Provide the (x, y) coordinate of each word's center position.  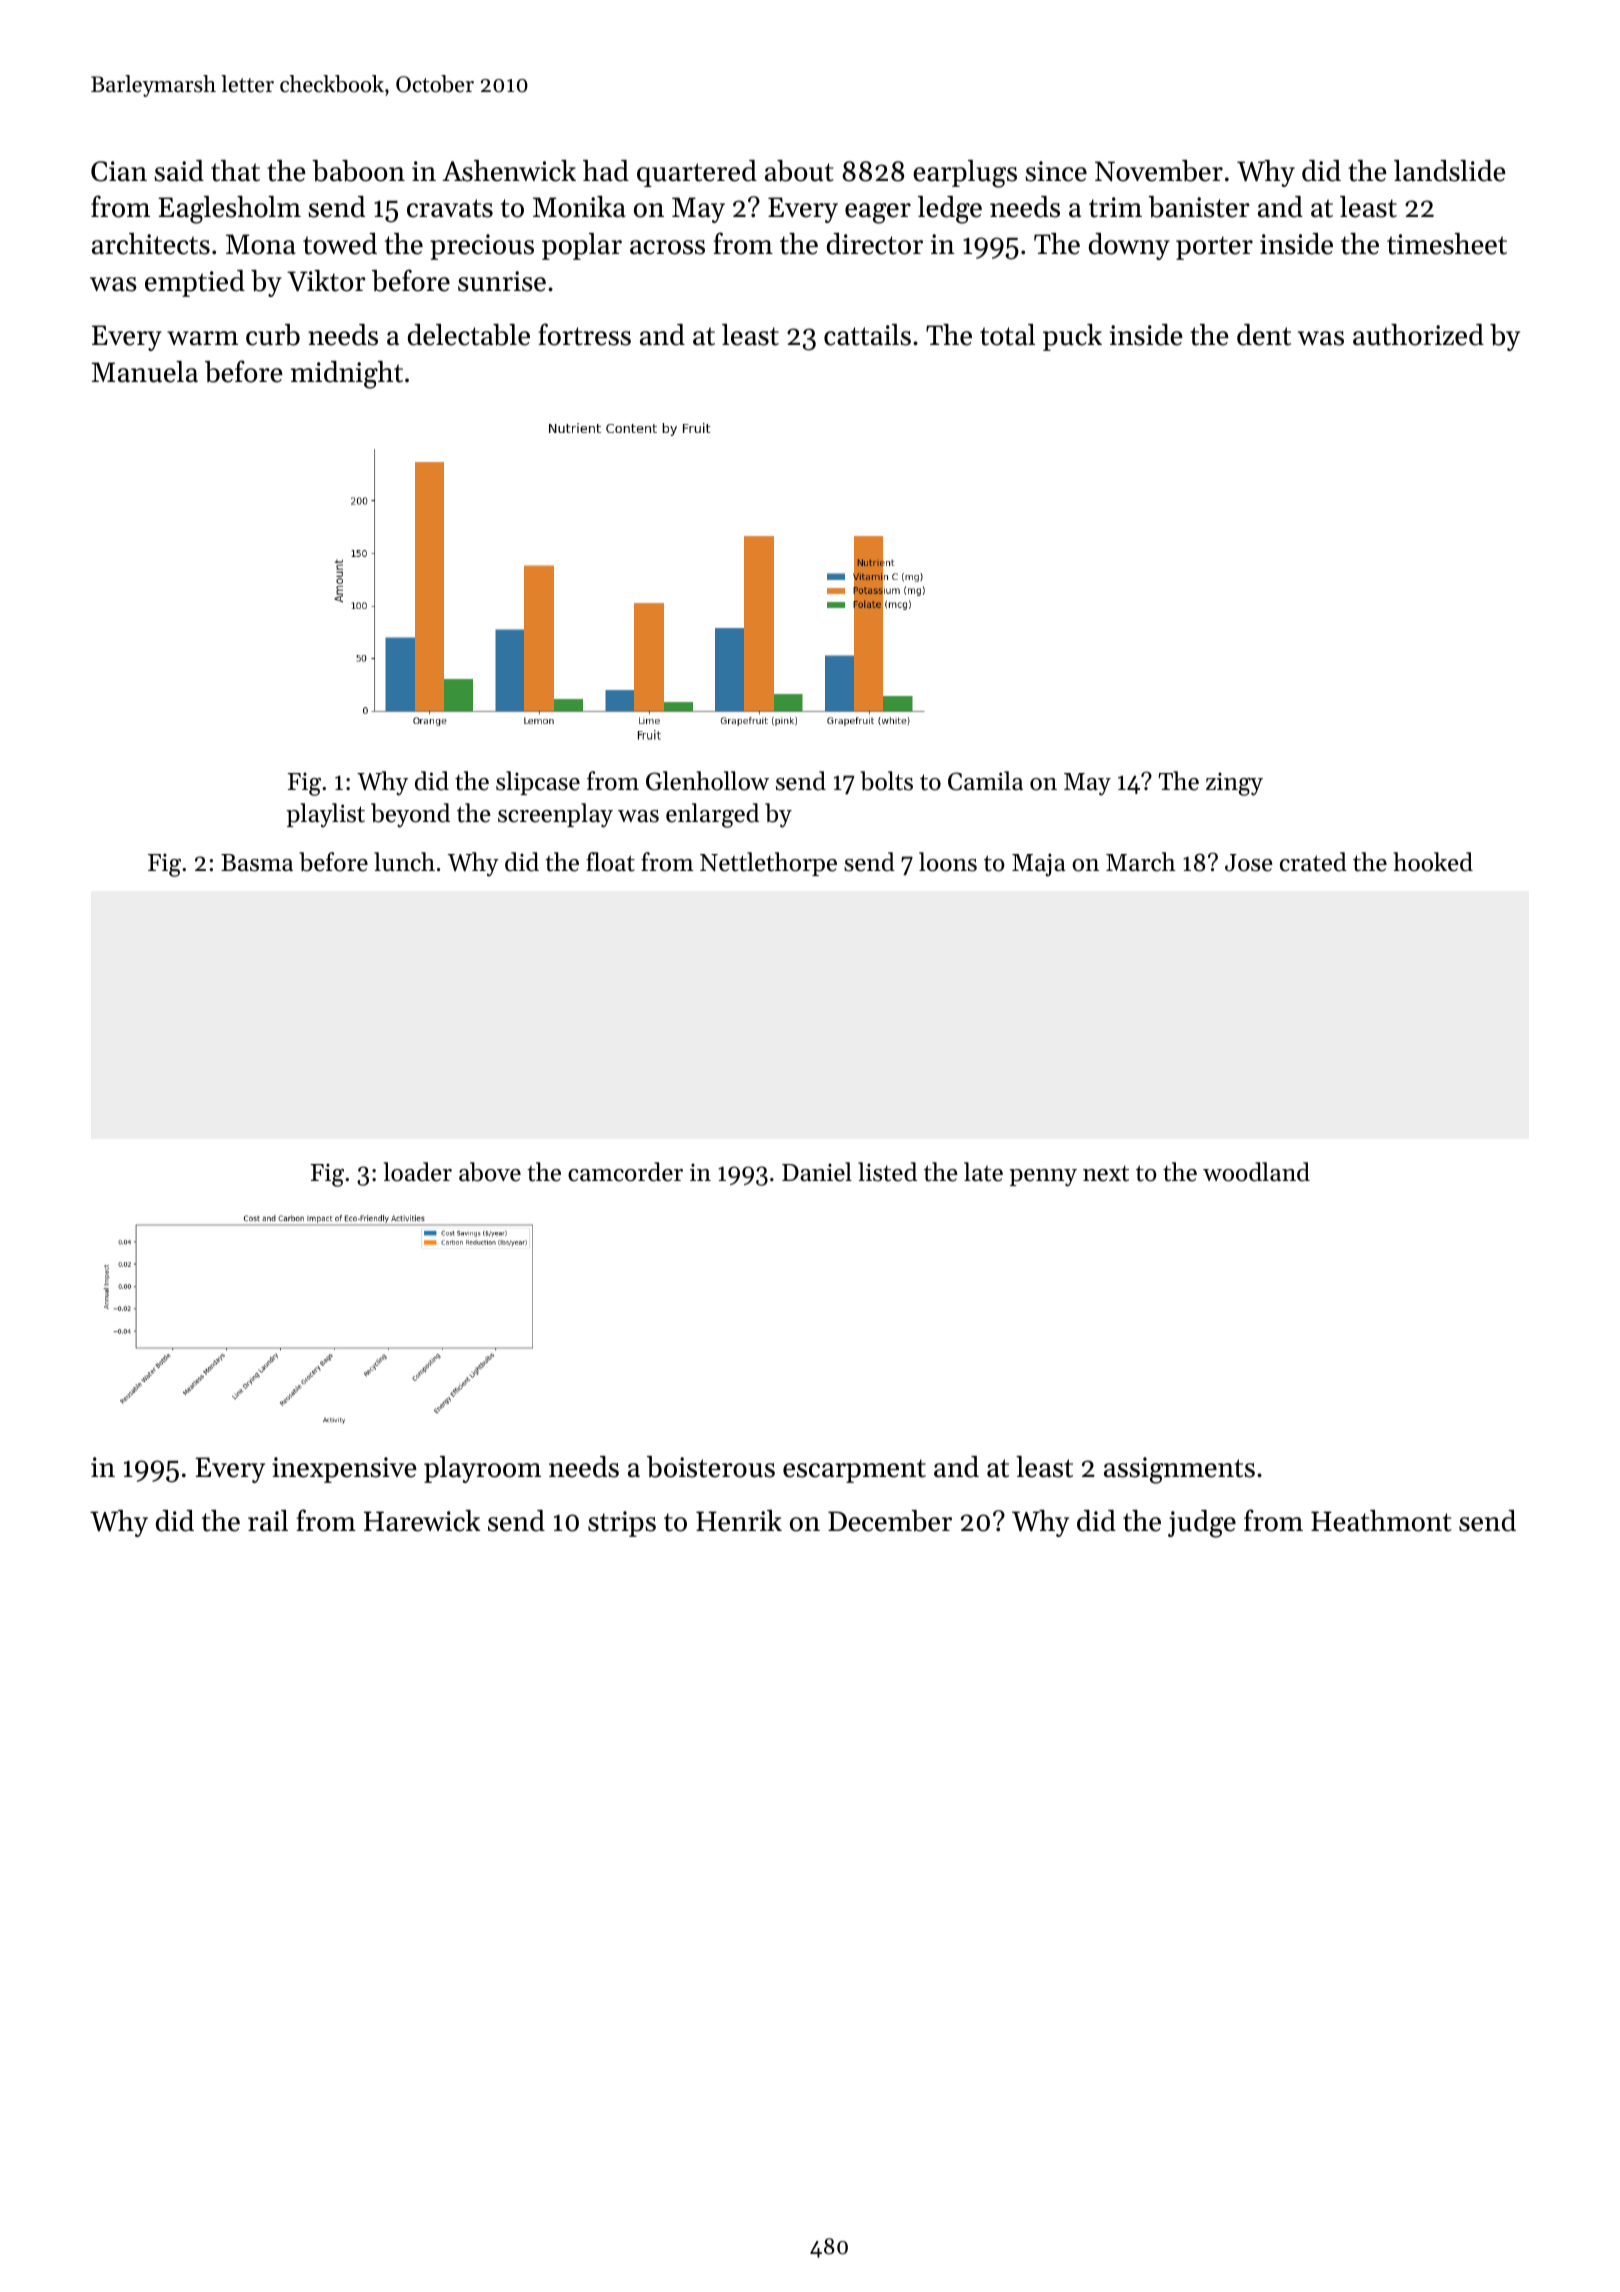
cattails (867, 335)
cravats (450, 208)
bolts (886, 781)
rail (268, 1520)
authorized (1418, 335)
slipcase (538, 783)
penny (1043, 1178)
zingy (1234, 784)
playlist (326, 815)
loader (418, 1172)
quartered (697, 173)
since (1056, 171)
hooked (1433, 862)
